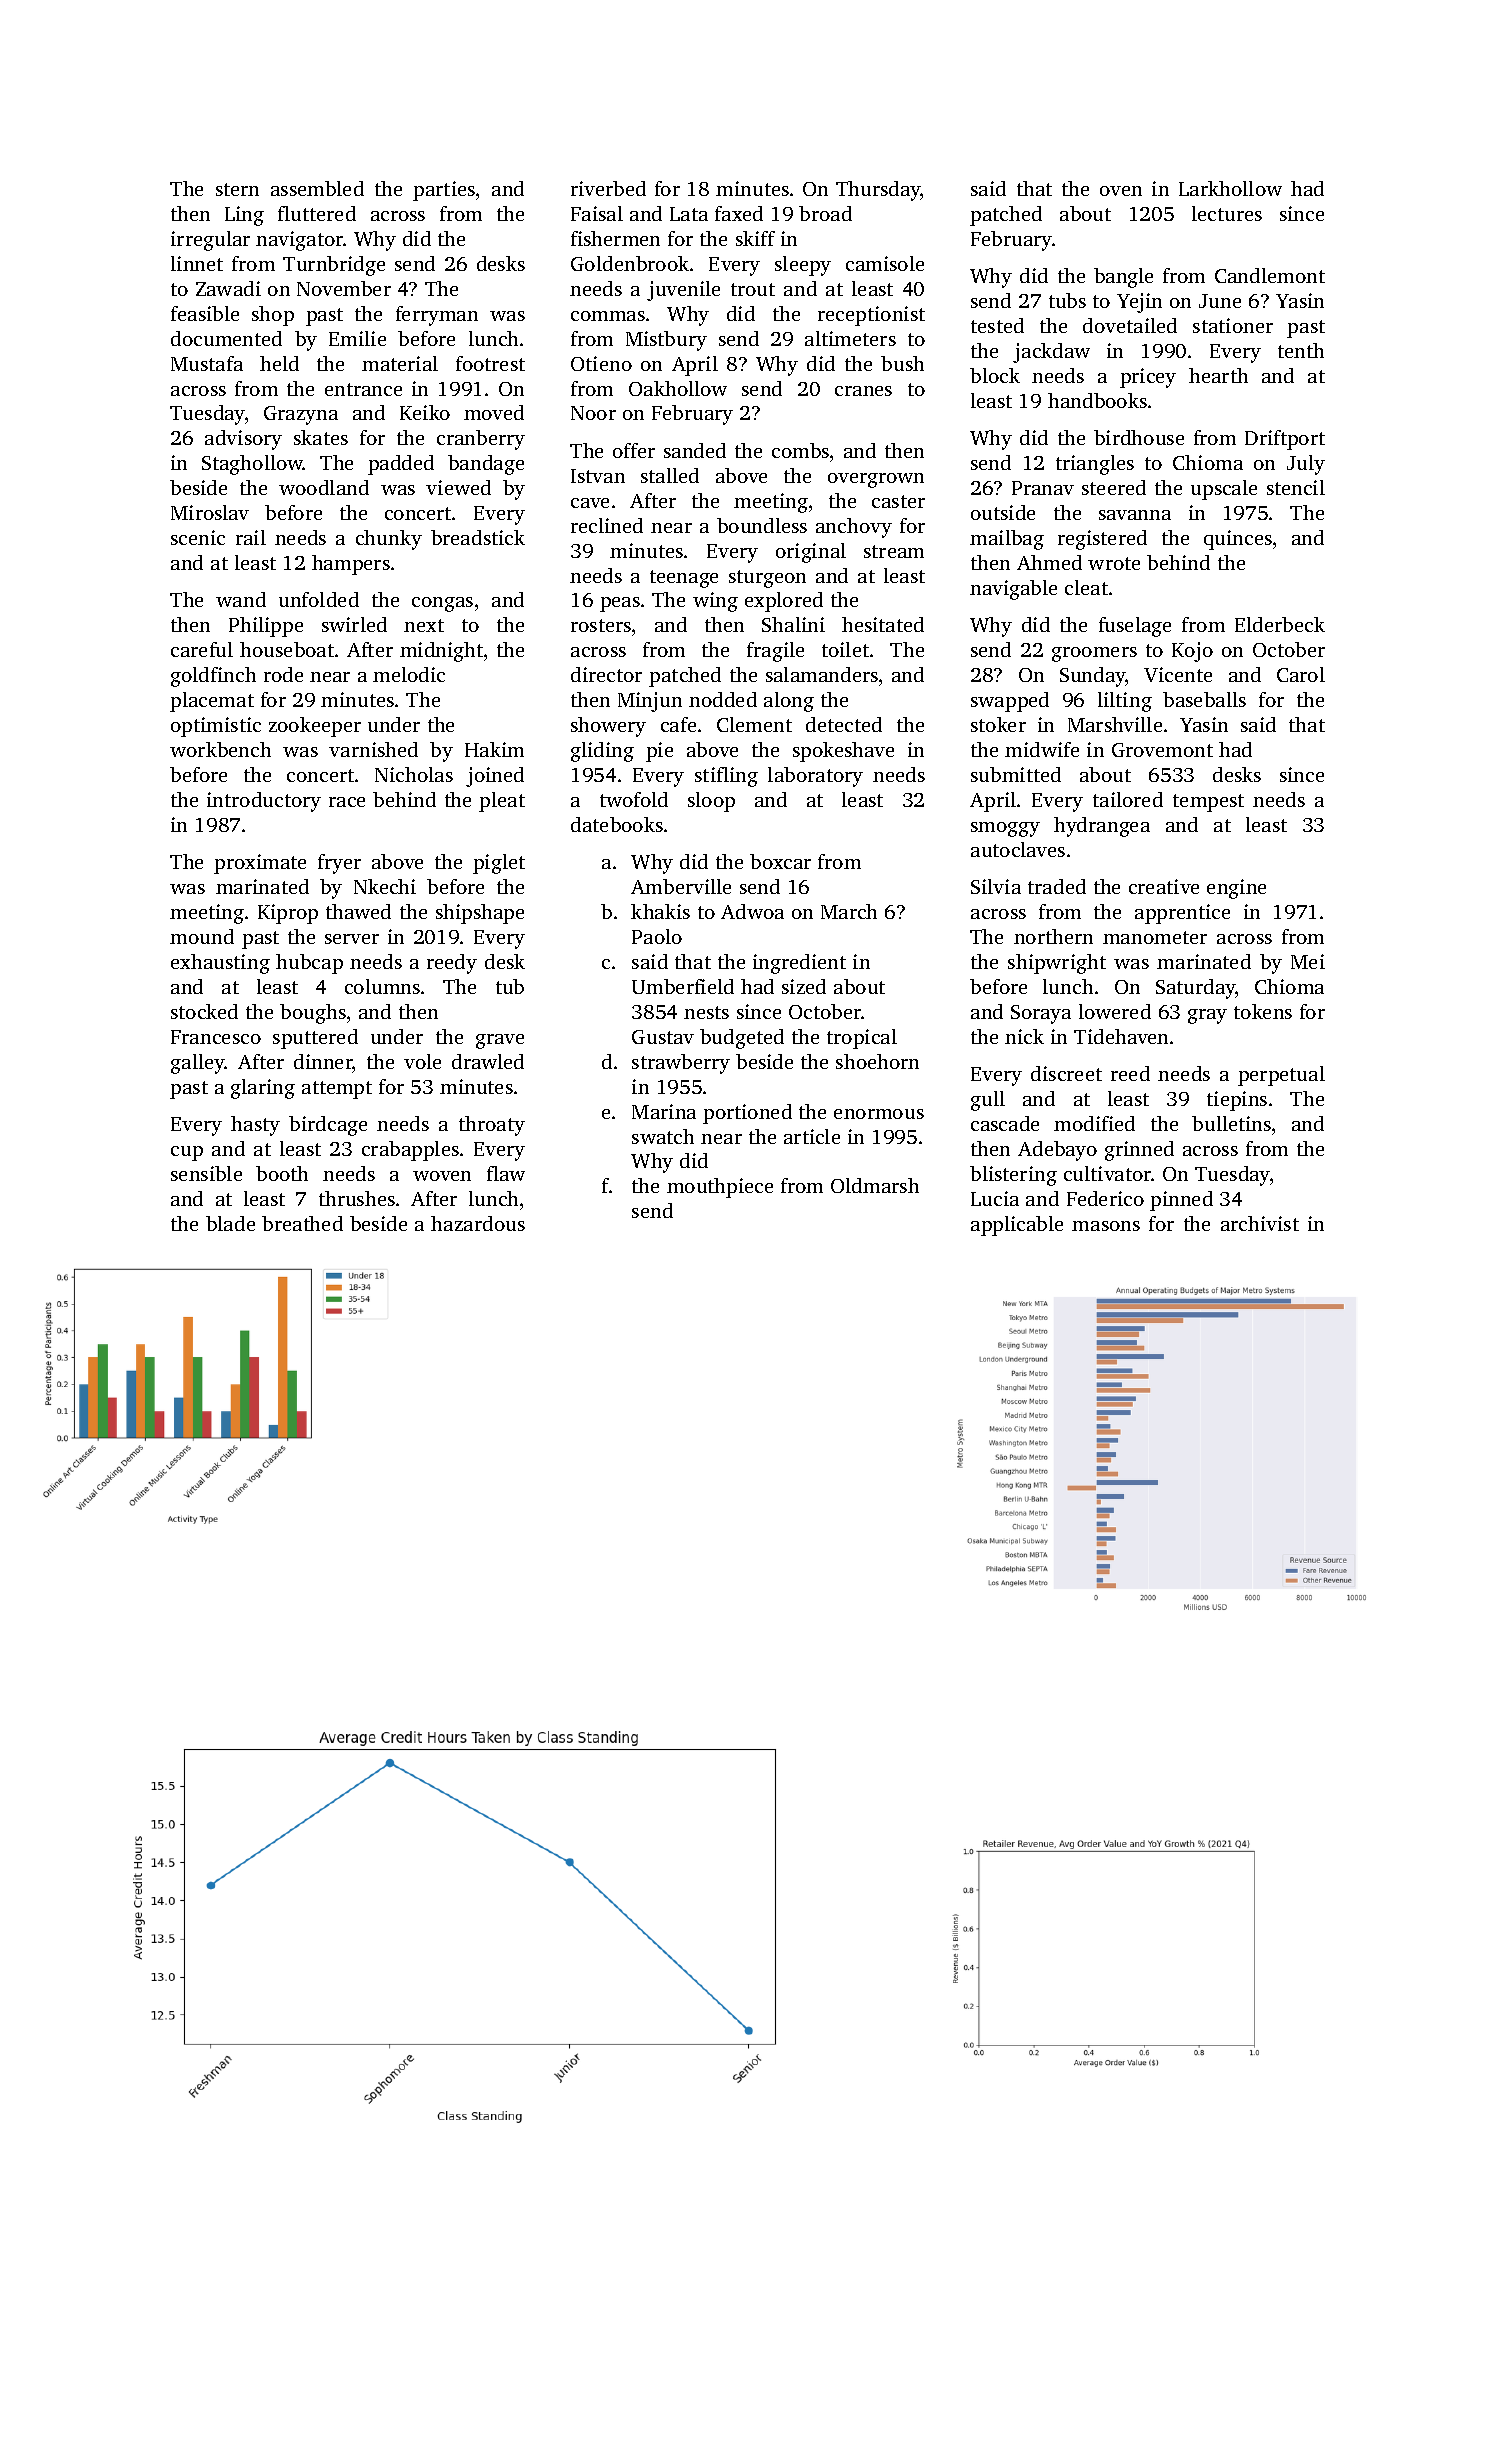  I want to click on Larkhollow, so click(1230, 188).
